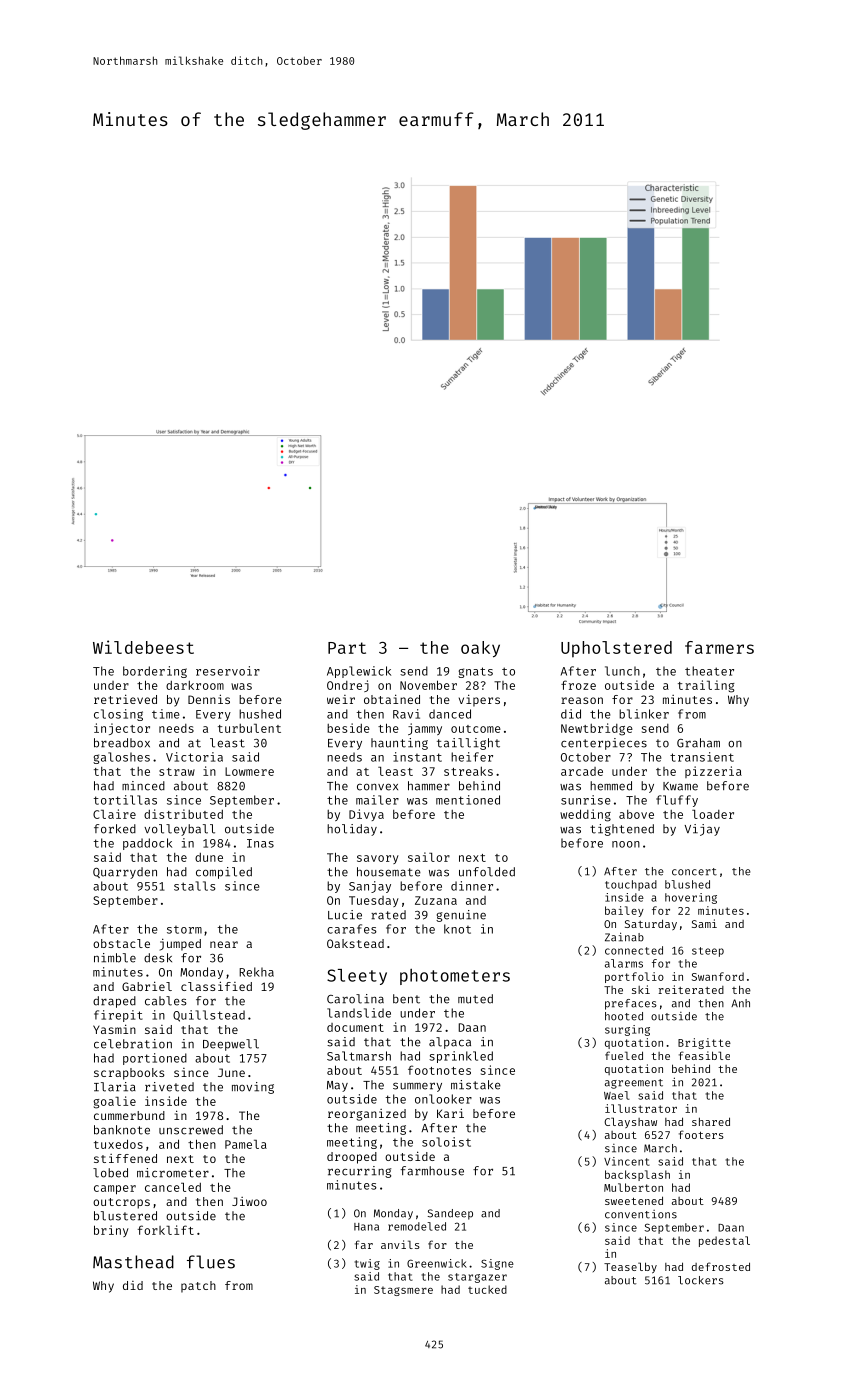 The width and height of the screenshot is (849, 1400). Describe the element at coordinates (704, 1055) in the screenshot. I see `feasible` at that location.
